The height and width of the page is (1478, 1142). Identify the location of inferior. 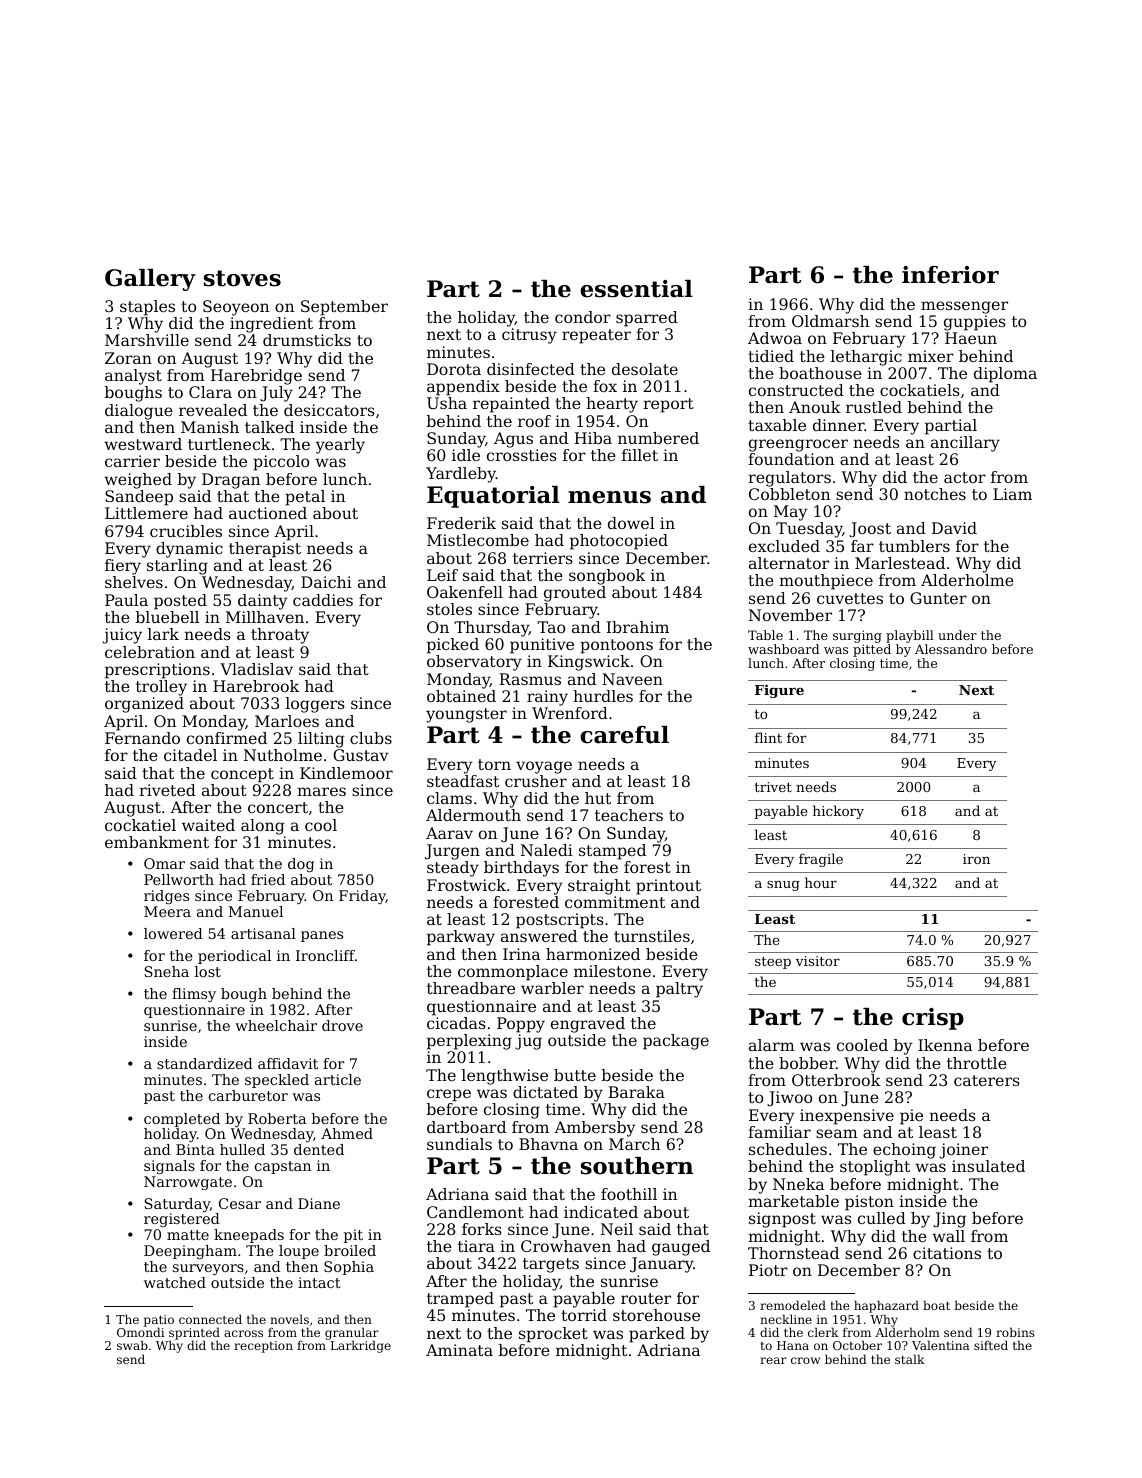
(950, 275).
